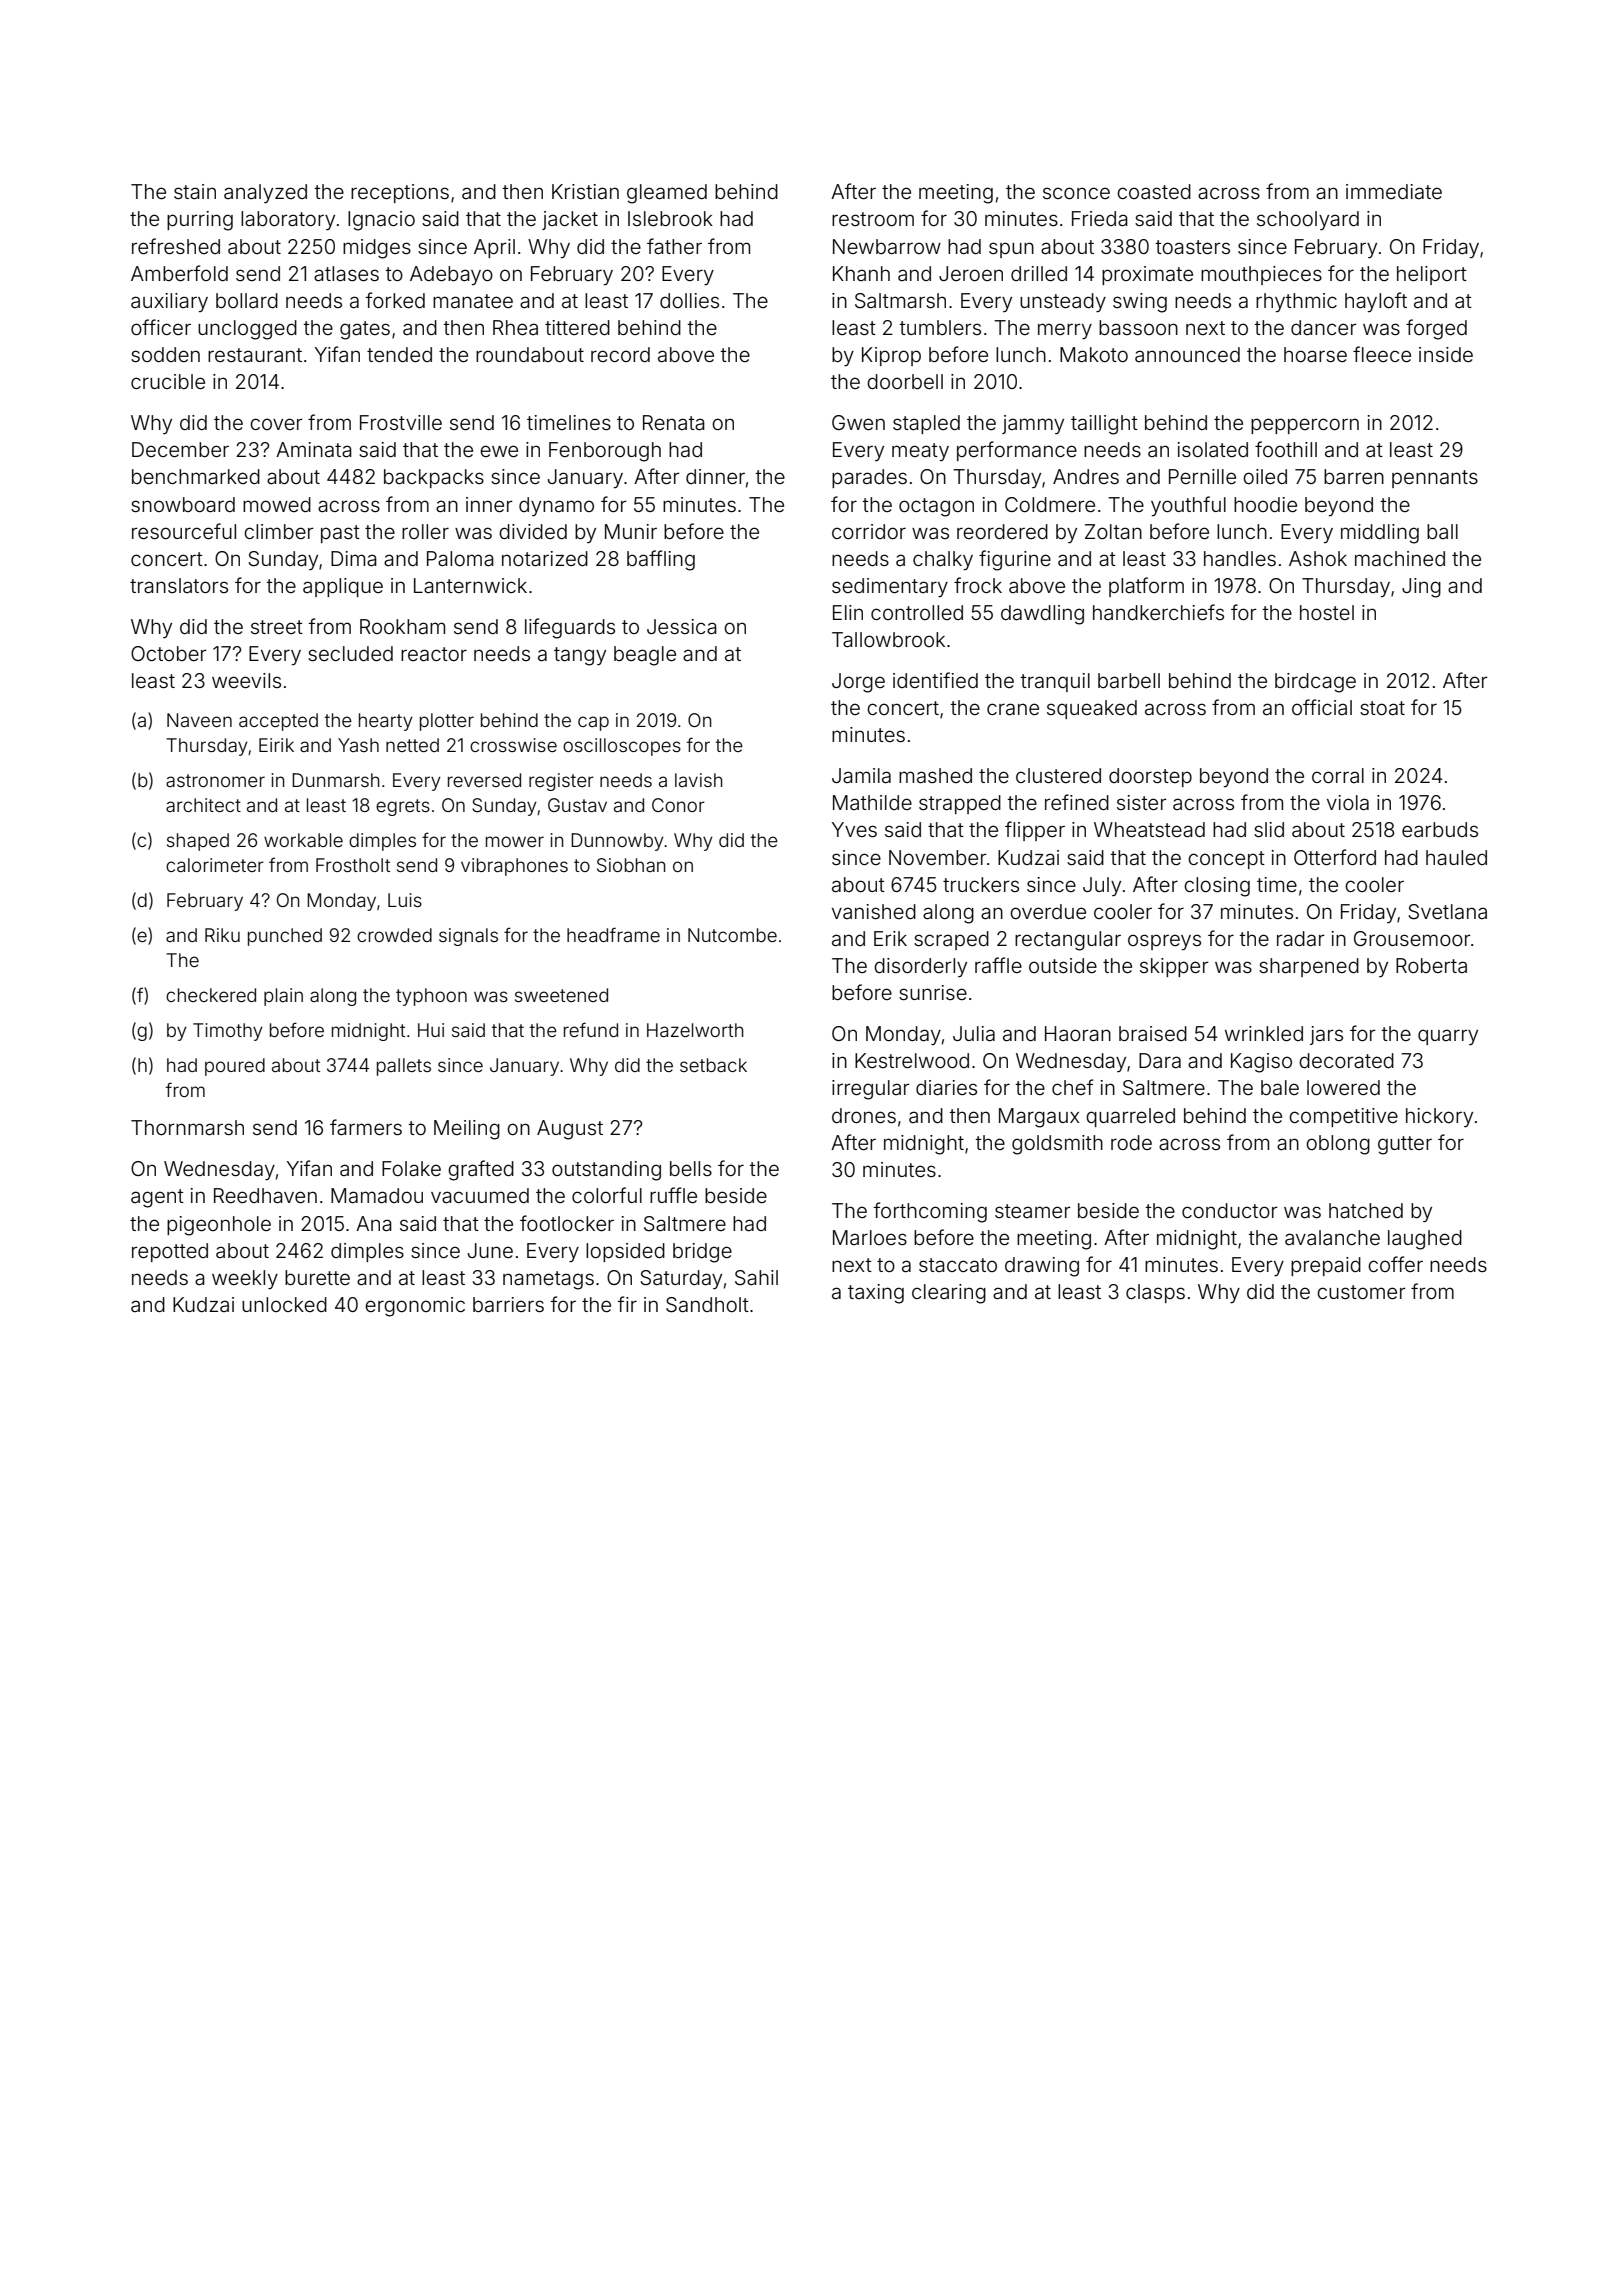  What do you see at coordinates (434, 478) in the page?
I see `backpacks` at bounding box center [434, 478].
